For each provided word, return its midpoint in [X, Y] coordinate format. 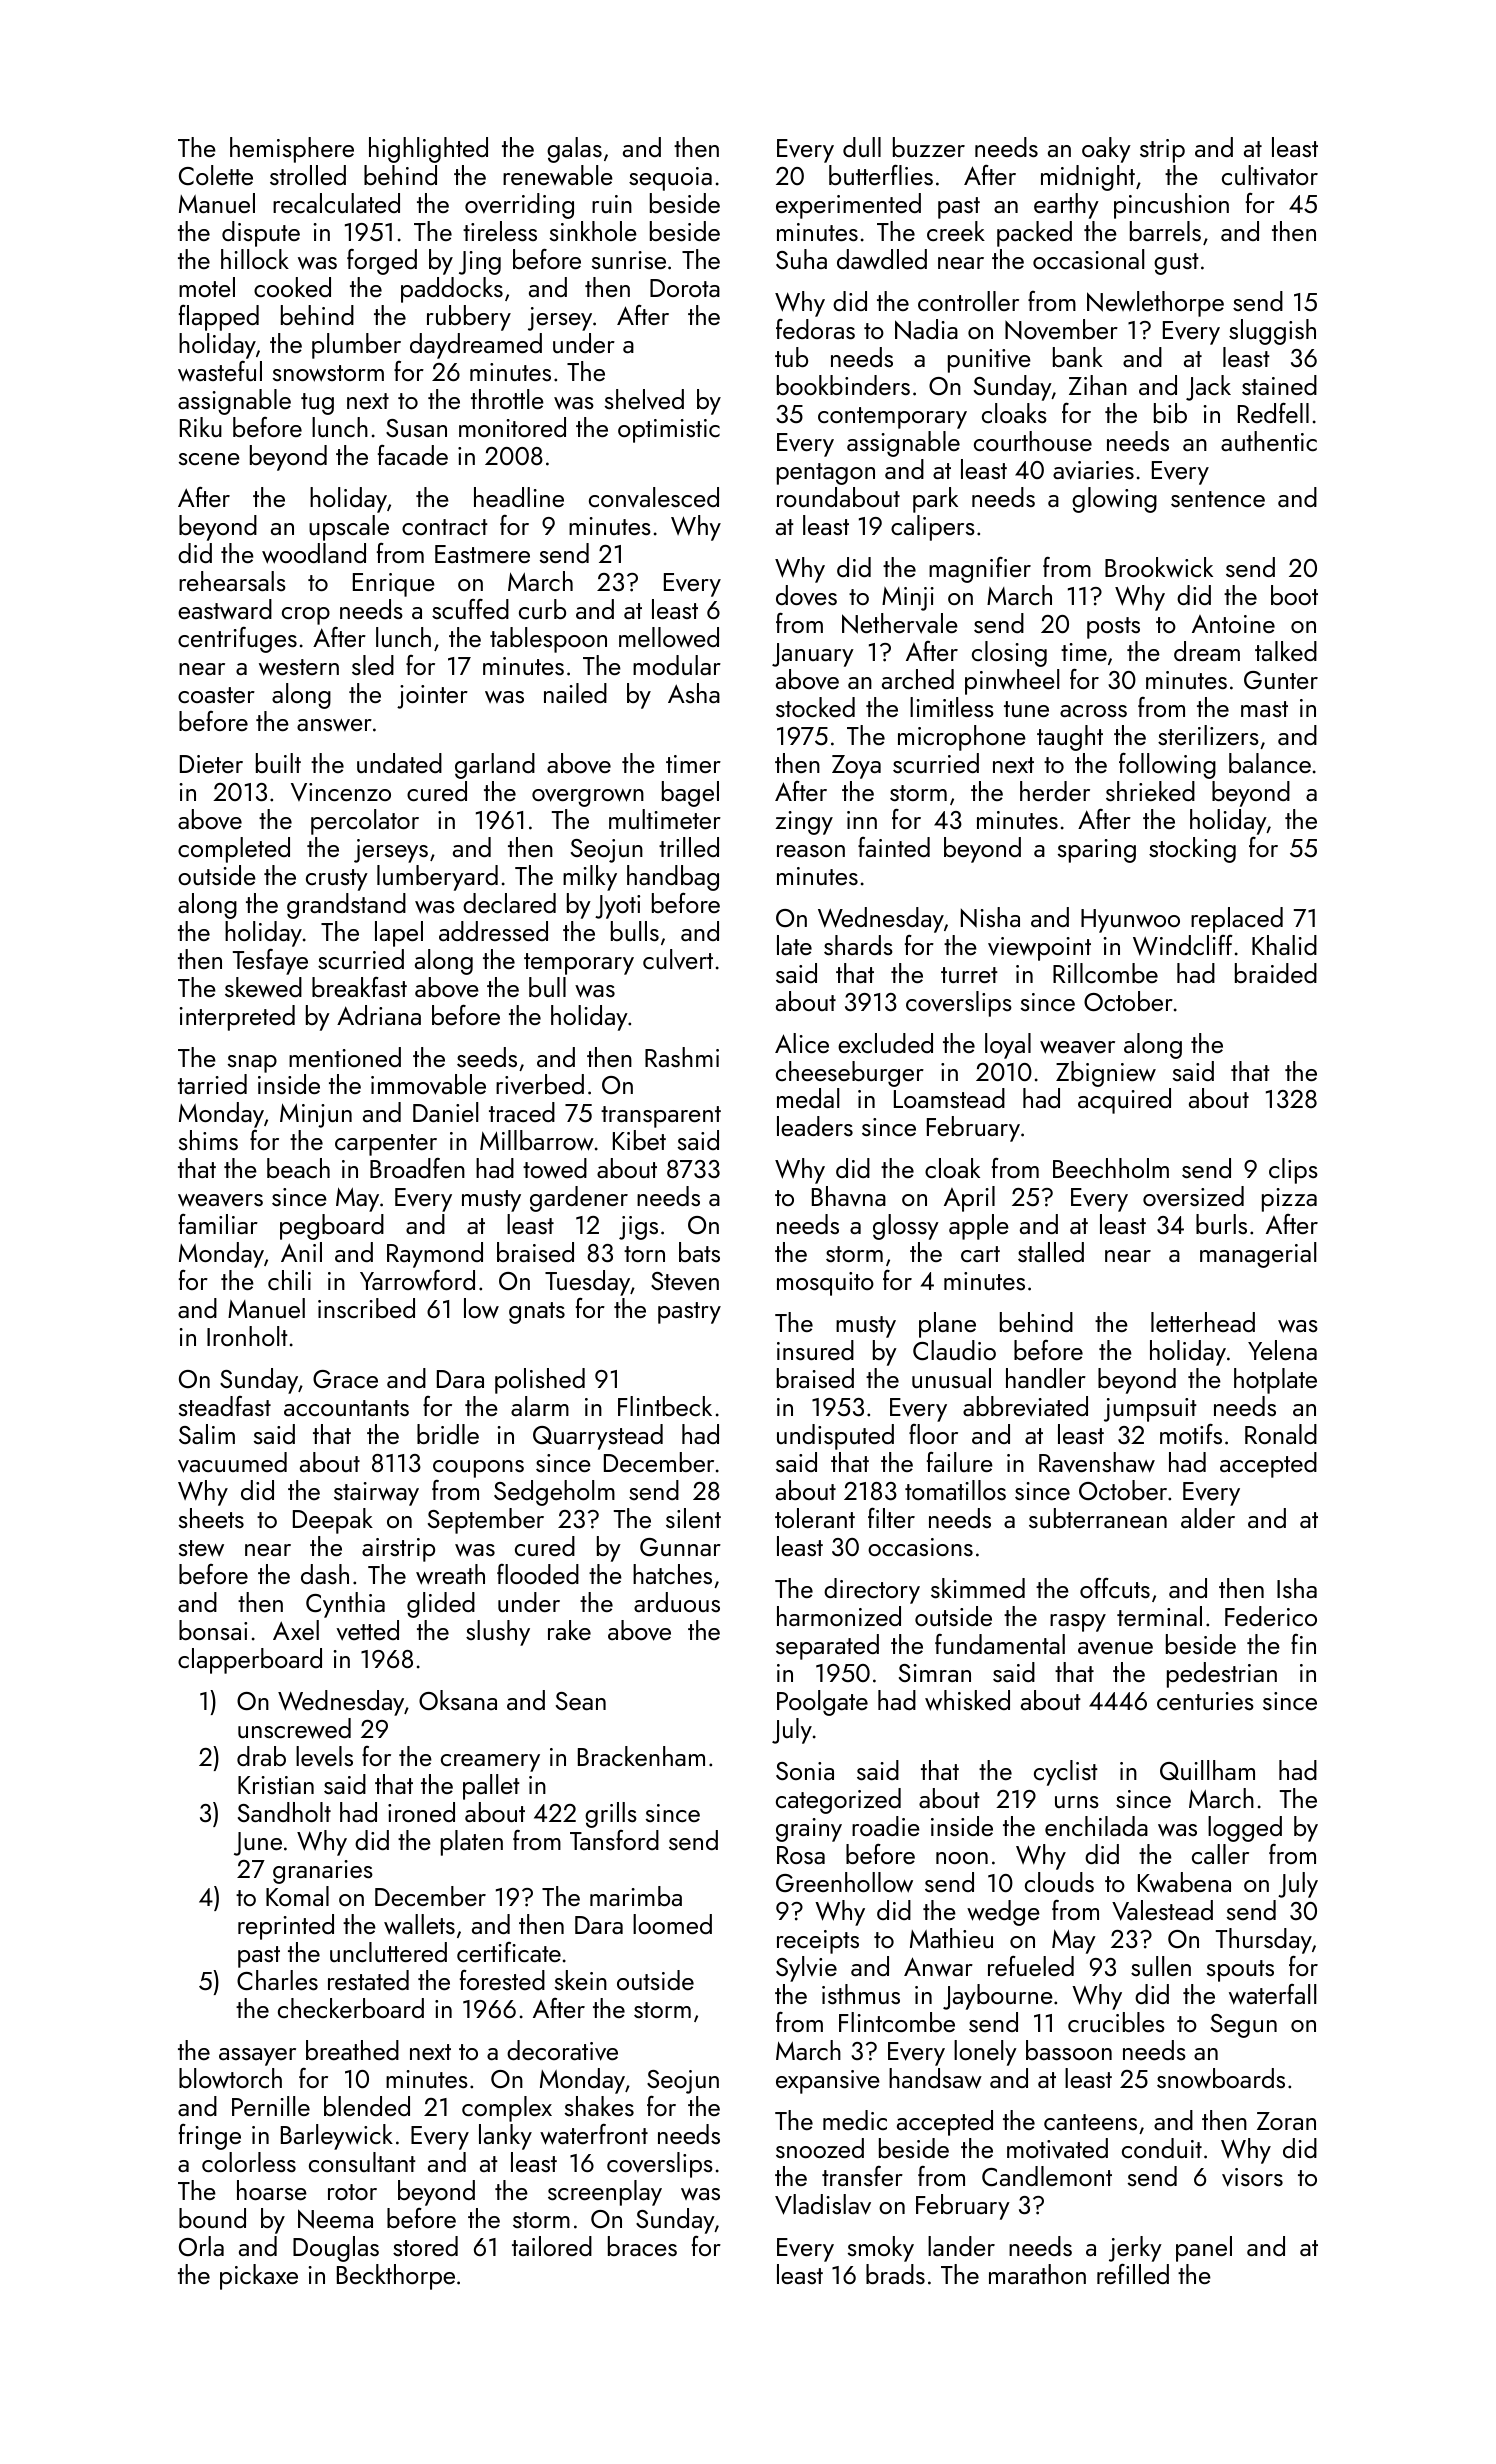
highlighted [428, 150]
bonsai [213, 1630]
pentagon [826, 474]
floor [933, 1434]
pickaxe [259, 2277]
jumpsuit [1150, 1410]
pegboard [332, 1227]
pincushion [1171, 206]
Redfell [1273, 413]
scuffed [470, 609]
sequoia [670, 179]
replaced [1237, 920]
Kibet [639, 1140]
